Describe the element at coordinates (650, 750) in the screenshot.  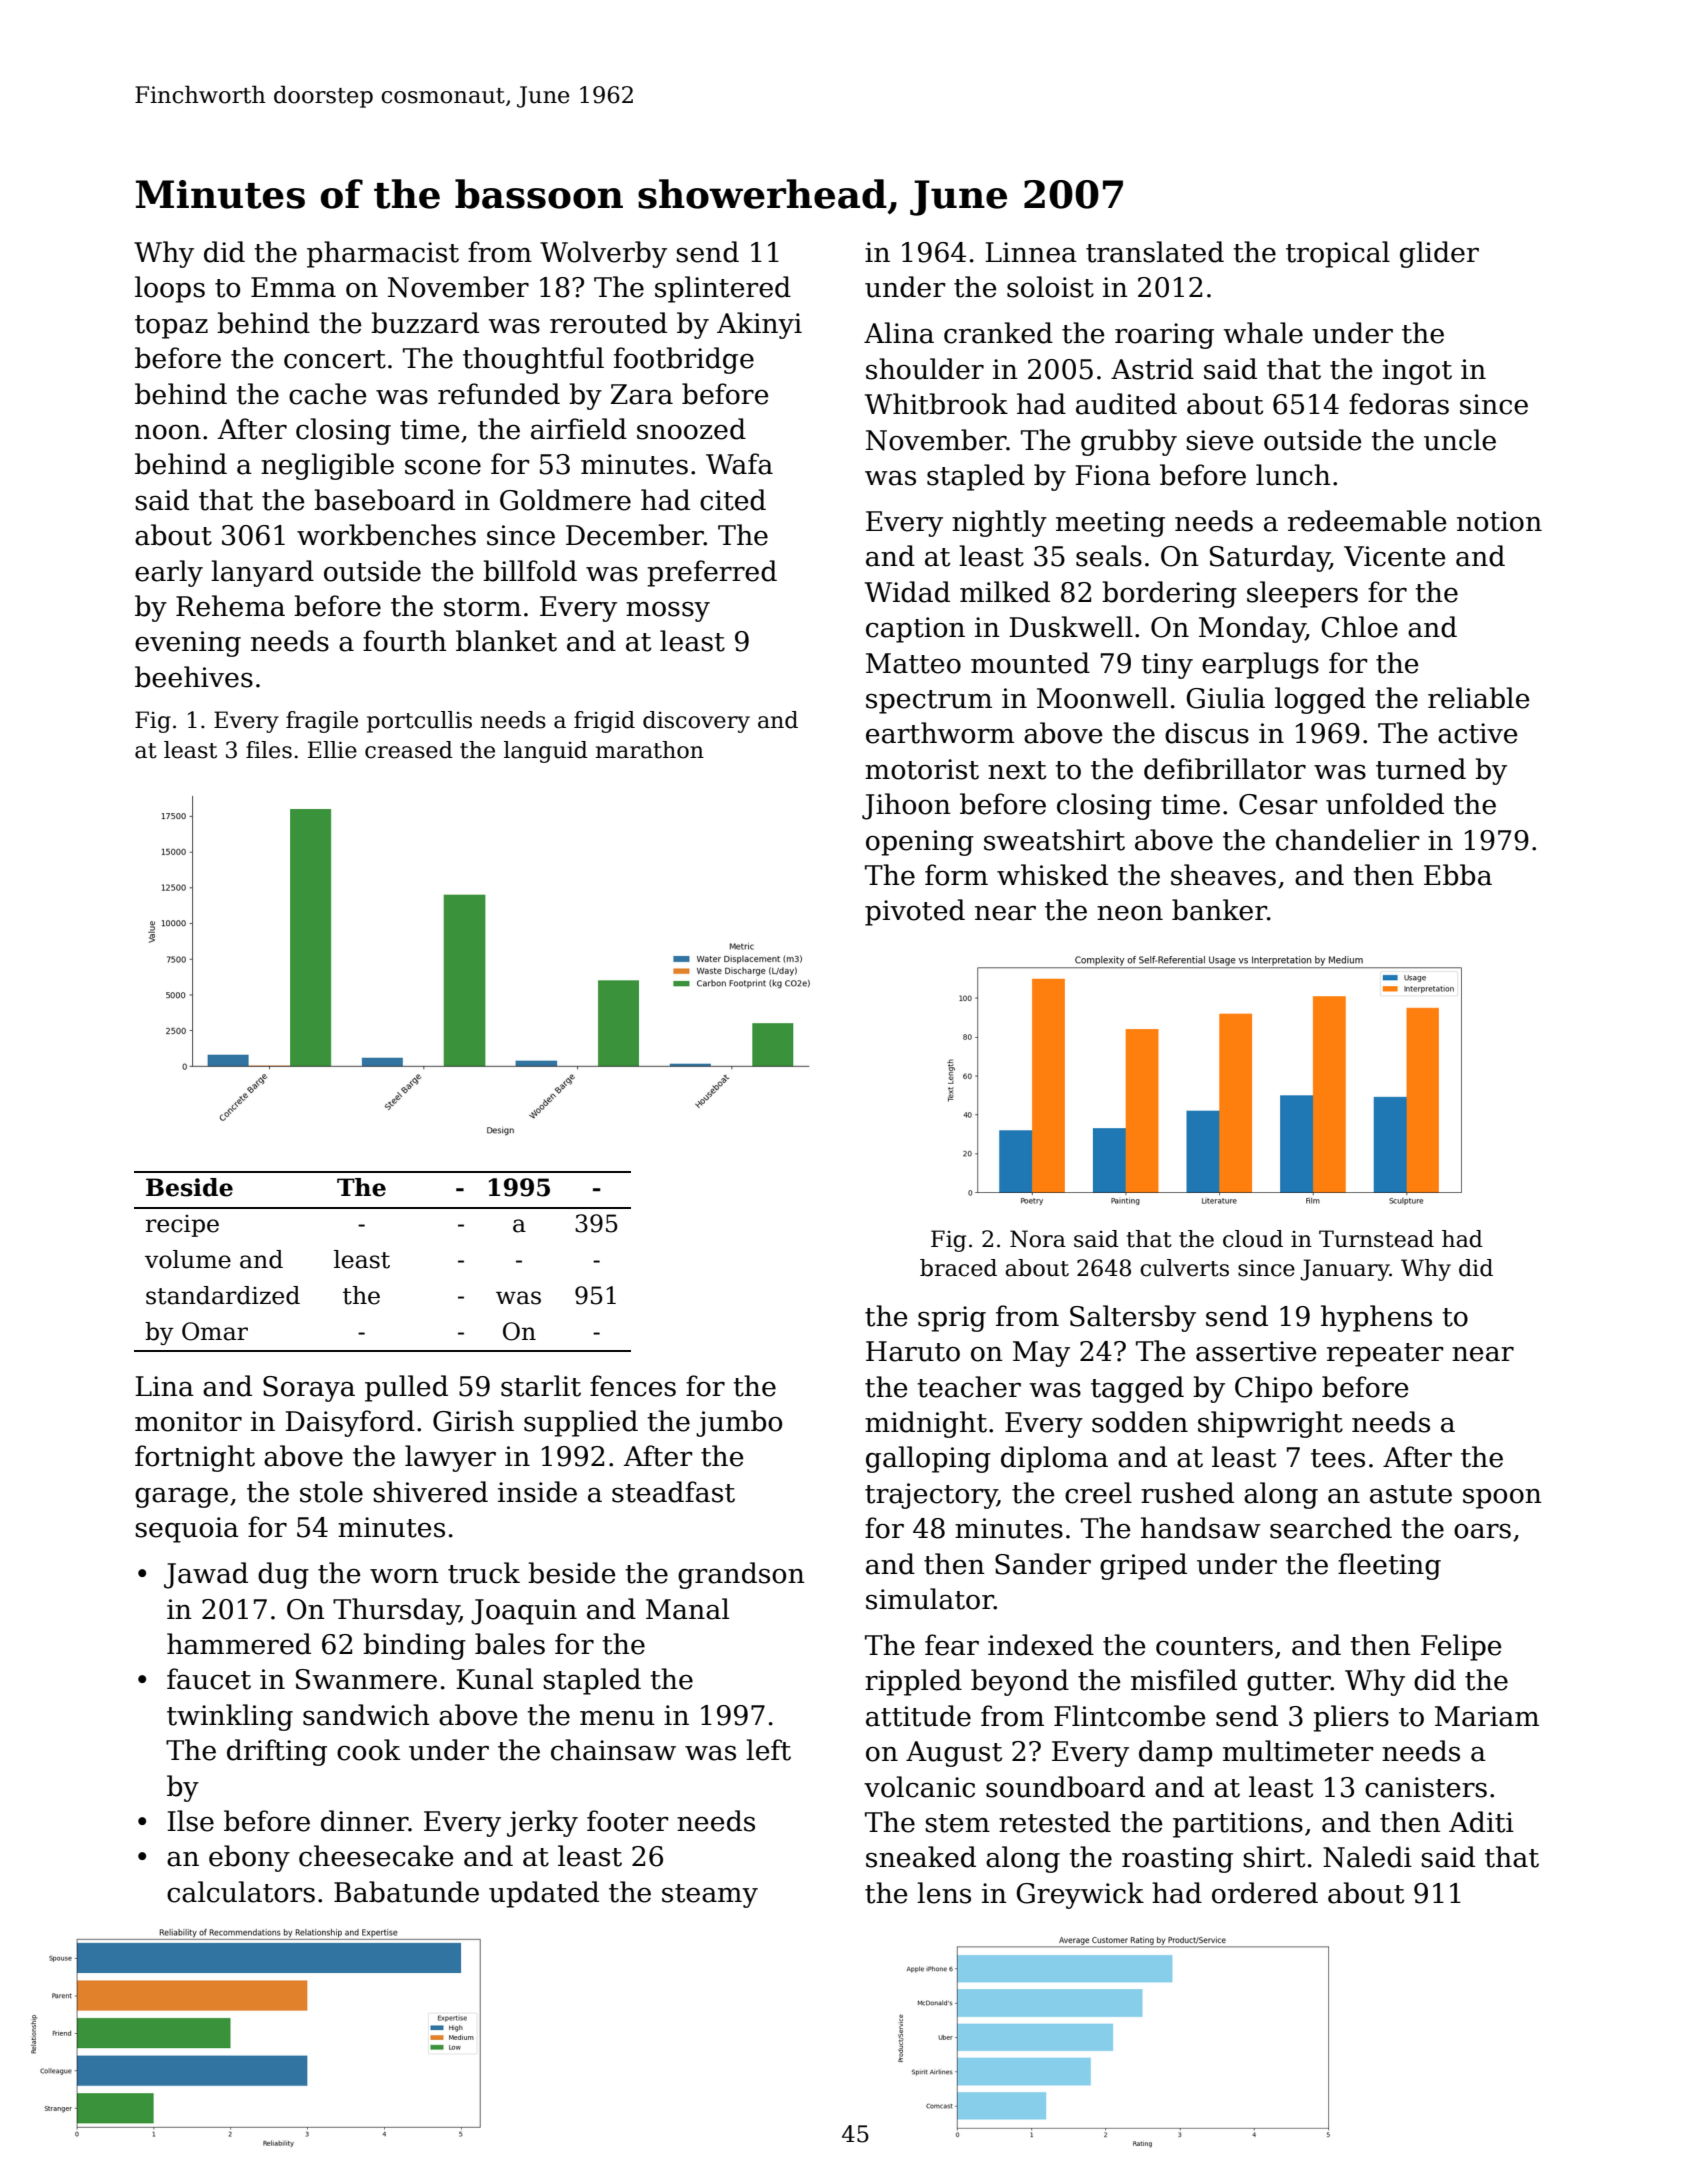
I see `marathon` at that location.
